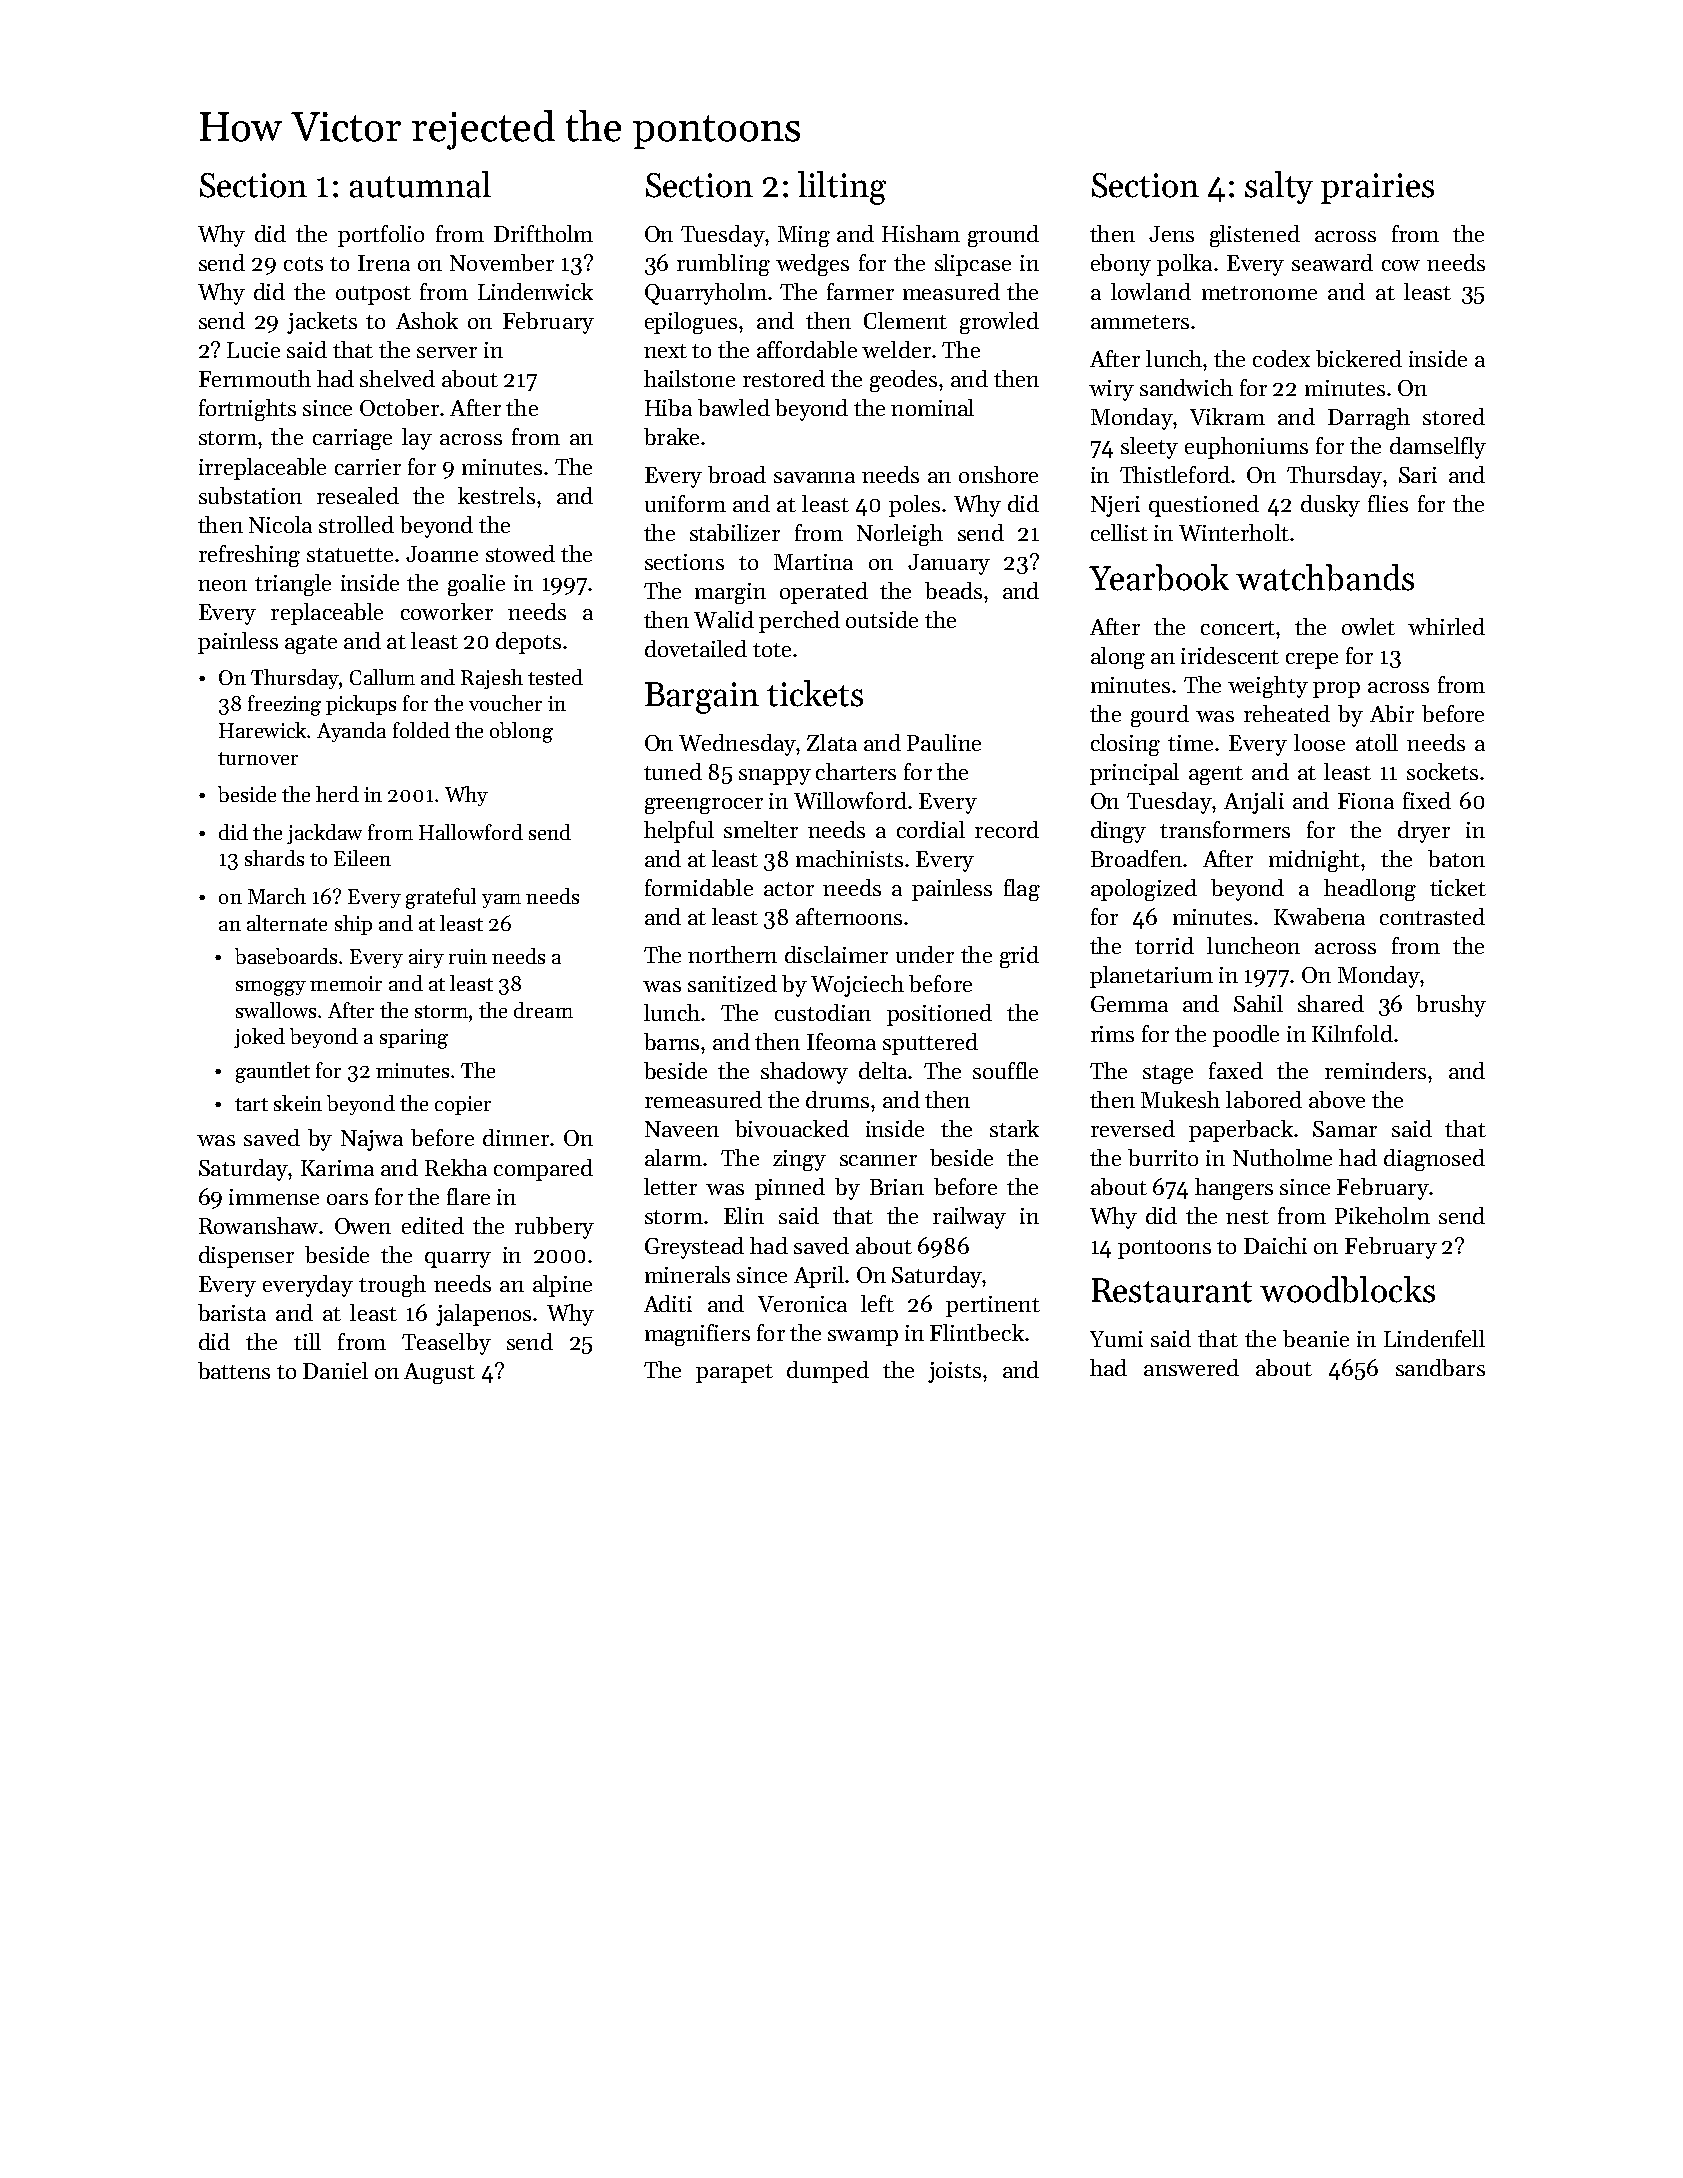 Image resolution: width=1683 pixels, height=2178 pixels. What do you see at coordinates (954, 1372) in the document?
I see `joists` at bounding box center [954, 1372].
